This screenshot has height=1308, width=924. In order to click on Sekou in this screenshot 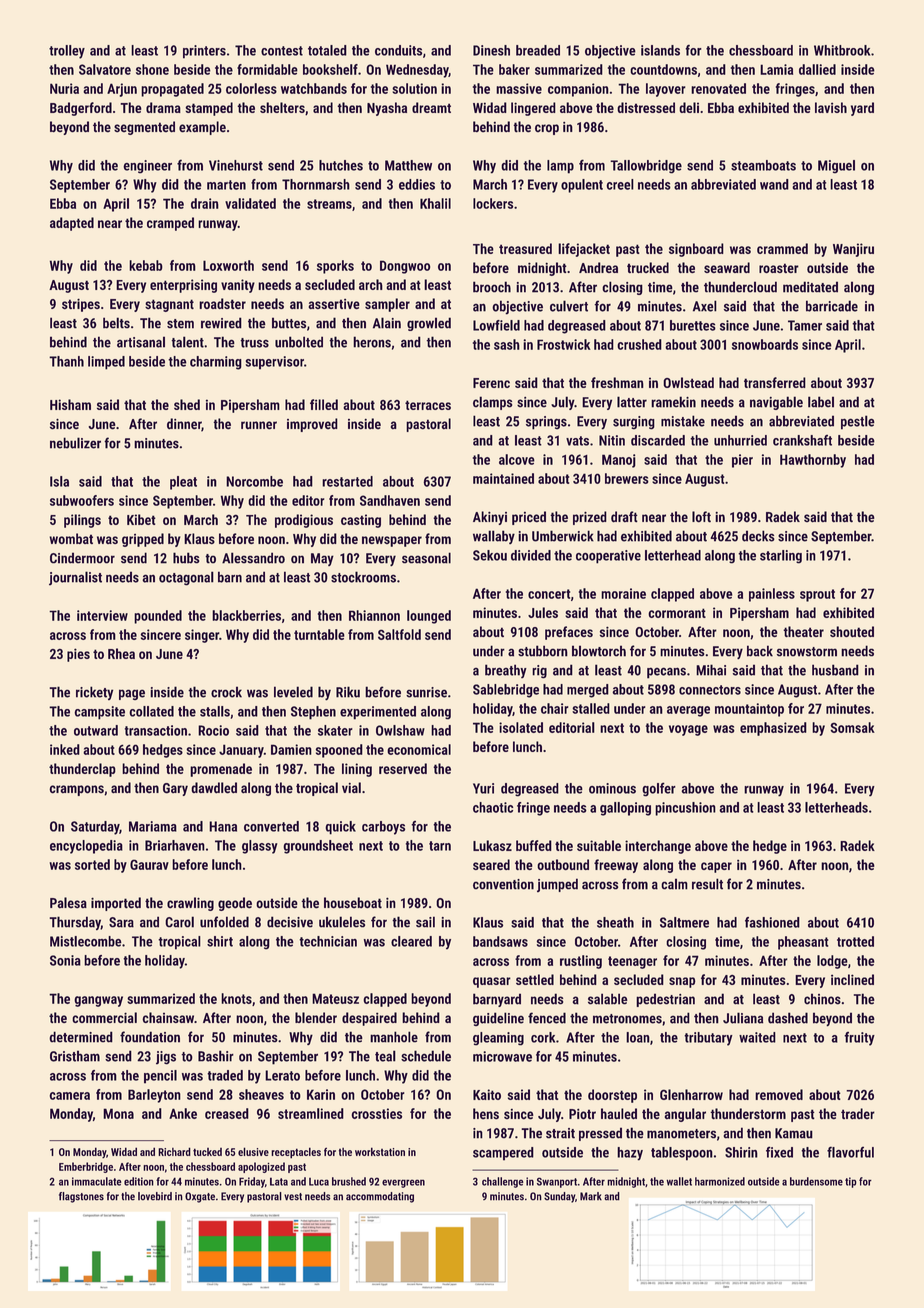, I will do `click(490, 555)`.
